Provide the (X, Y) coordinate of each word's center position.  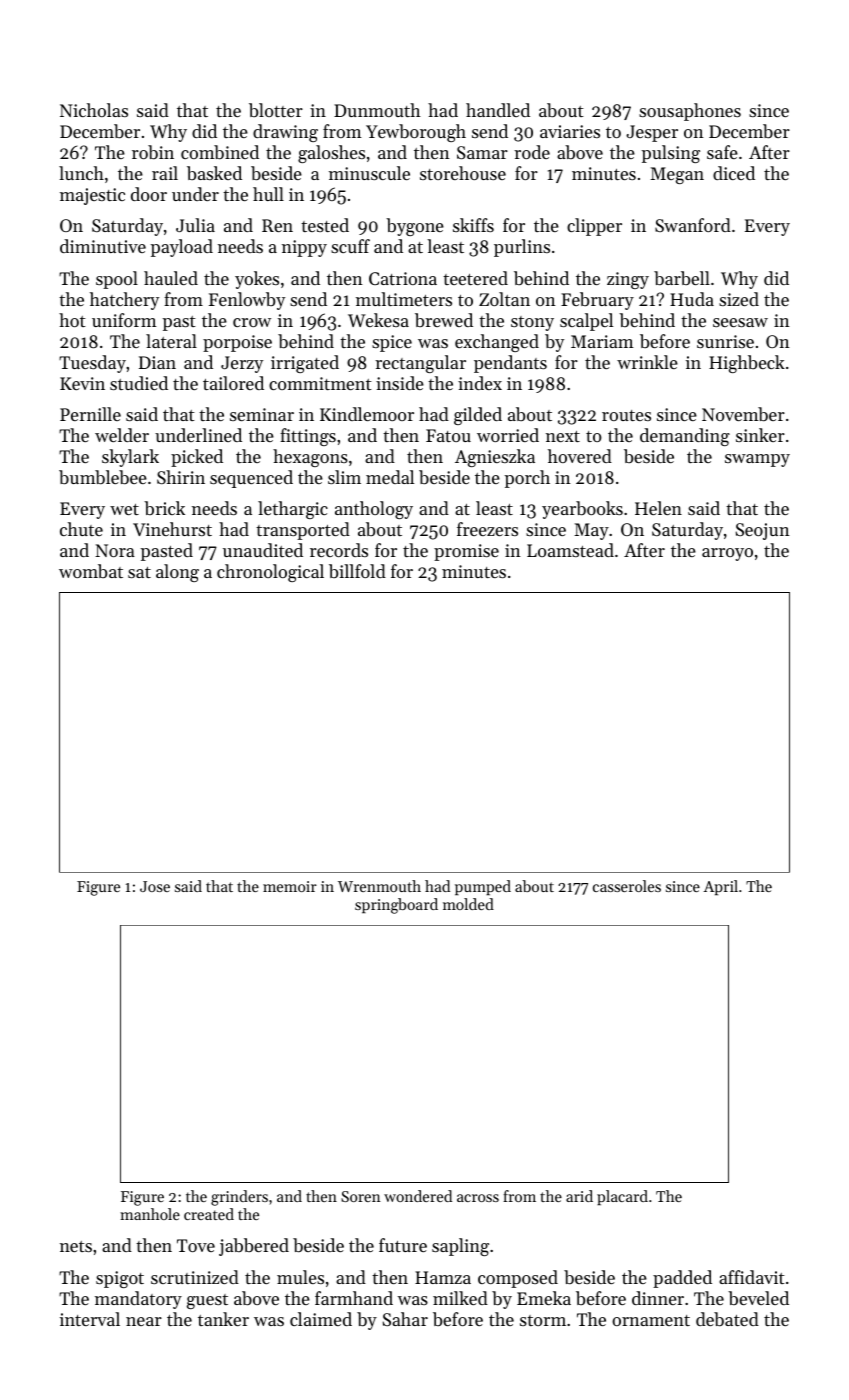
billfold (357, 571)
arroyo (727, 554)
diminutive (103, 246)
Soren (361, 1196)
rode (532, 152)
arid (579, 1196)
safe (722, 152)
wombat (91, 571)
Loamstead (570, 550)
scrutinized (195, 1277)
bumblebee (103, 477)
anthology (374, 510)
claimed (321, 1319)
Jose (155, 886)
